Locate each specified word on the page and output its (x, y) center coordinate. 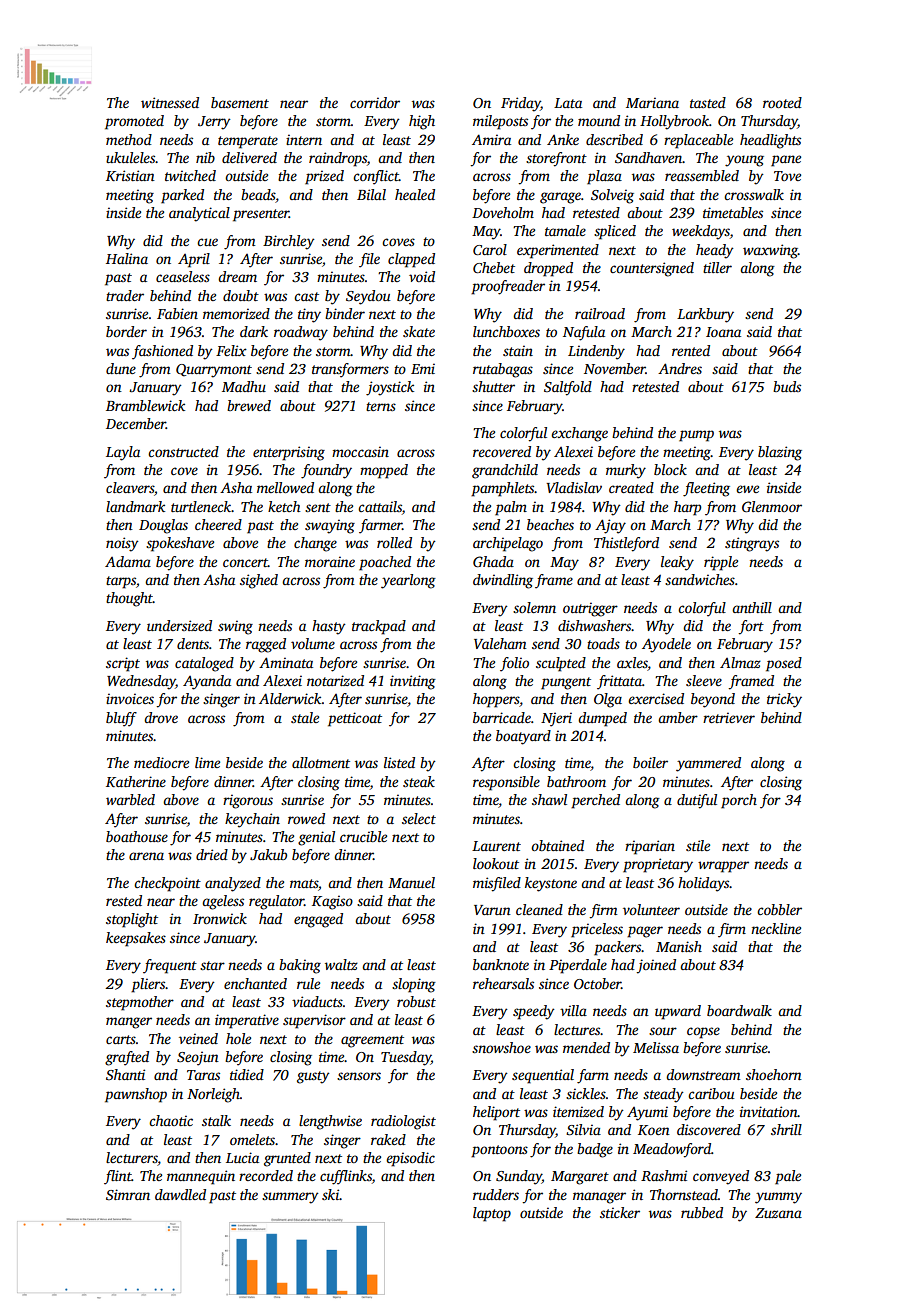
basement (240, 102)
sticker (620, 1212)
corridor (375, 102)
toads (603, 643)
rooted (782, 102)
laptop (492, 1214)
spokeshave (180, 544)
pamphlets (503, 489)
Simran (128, 1194)
